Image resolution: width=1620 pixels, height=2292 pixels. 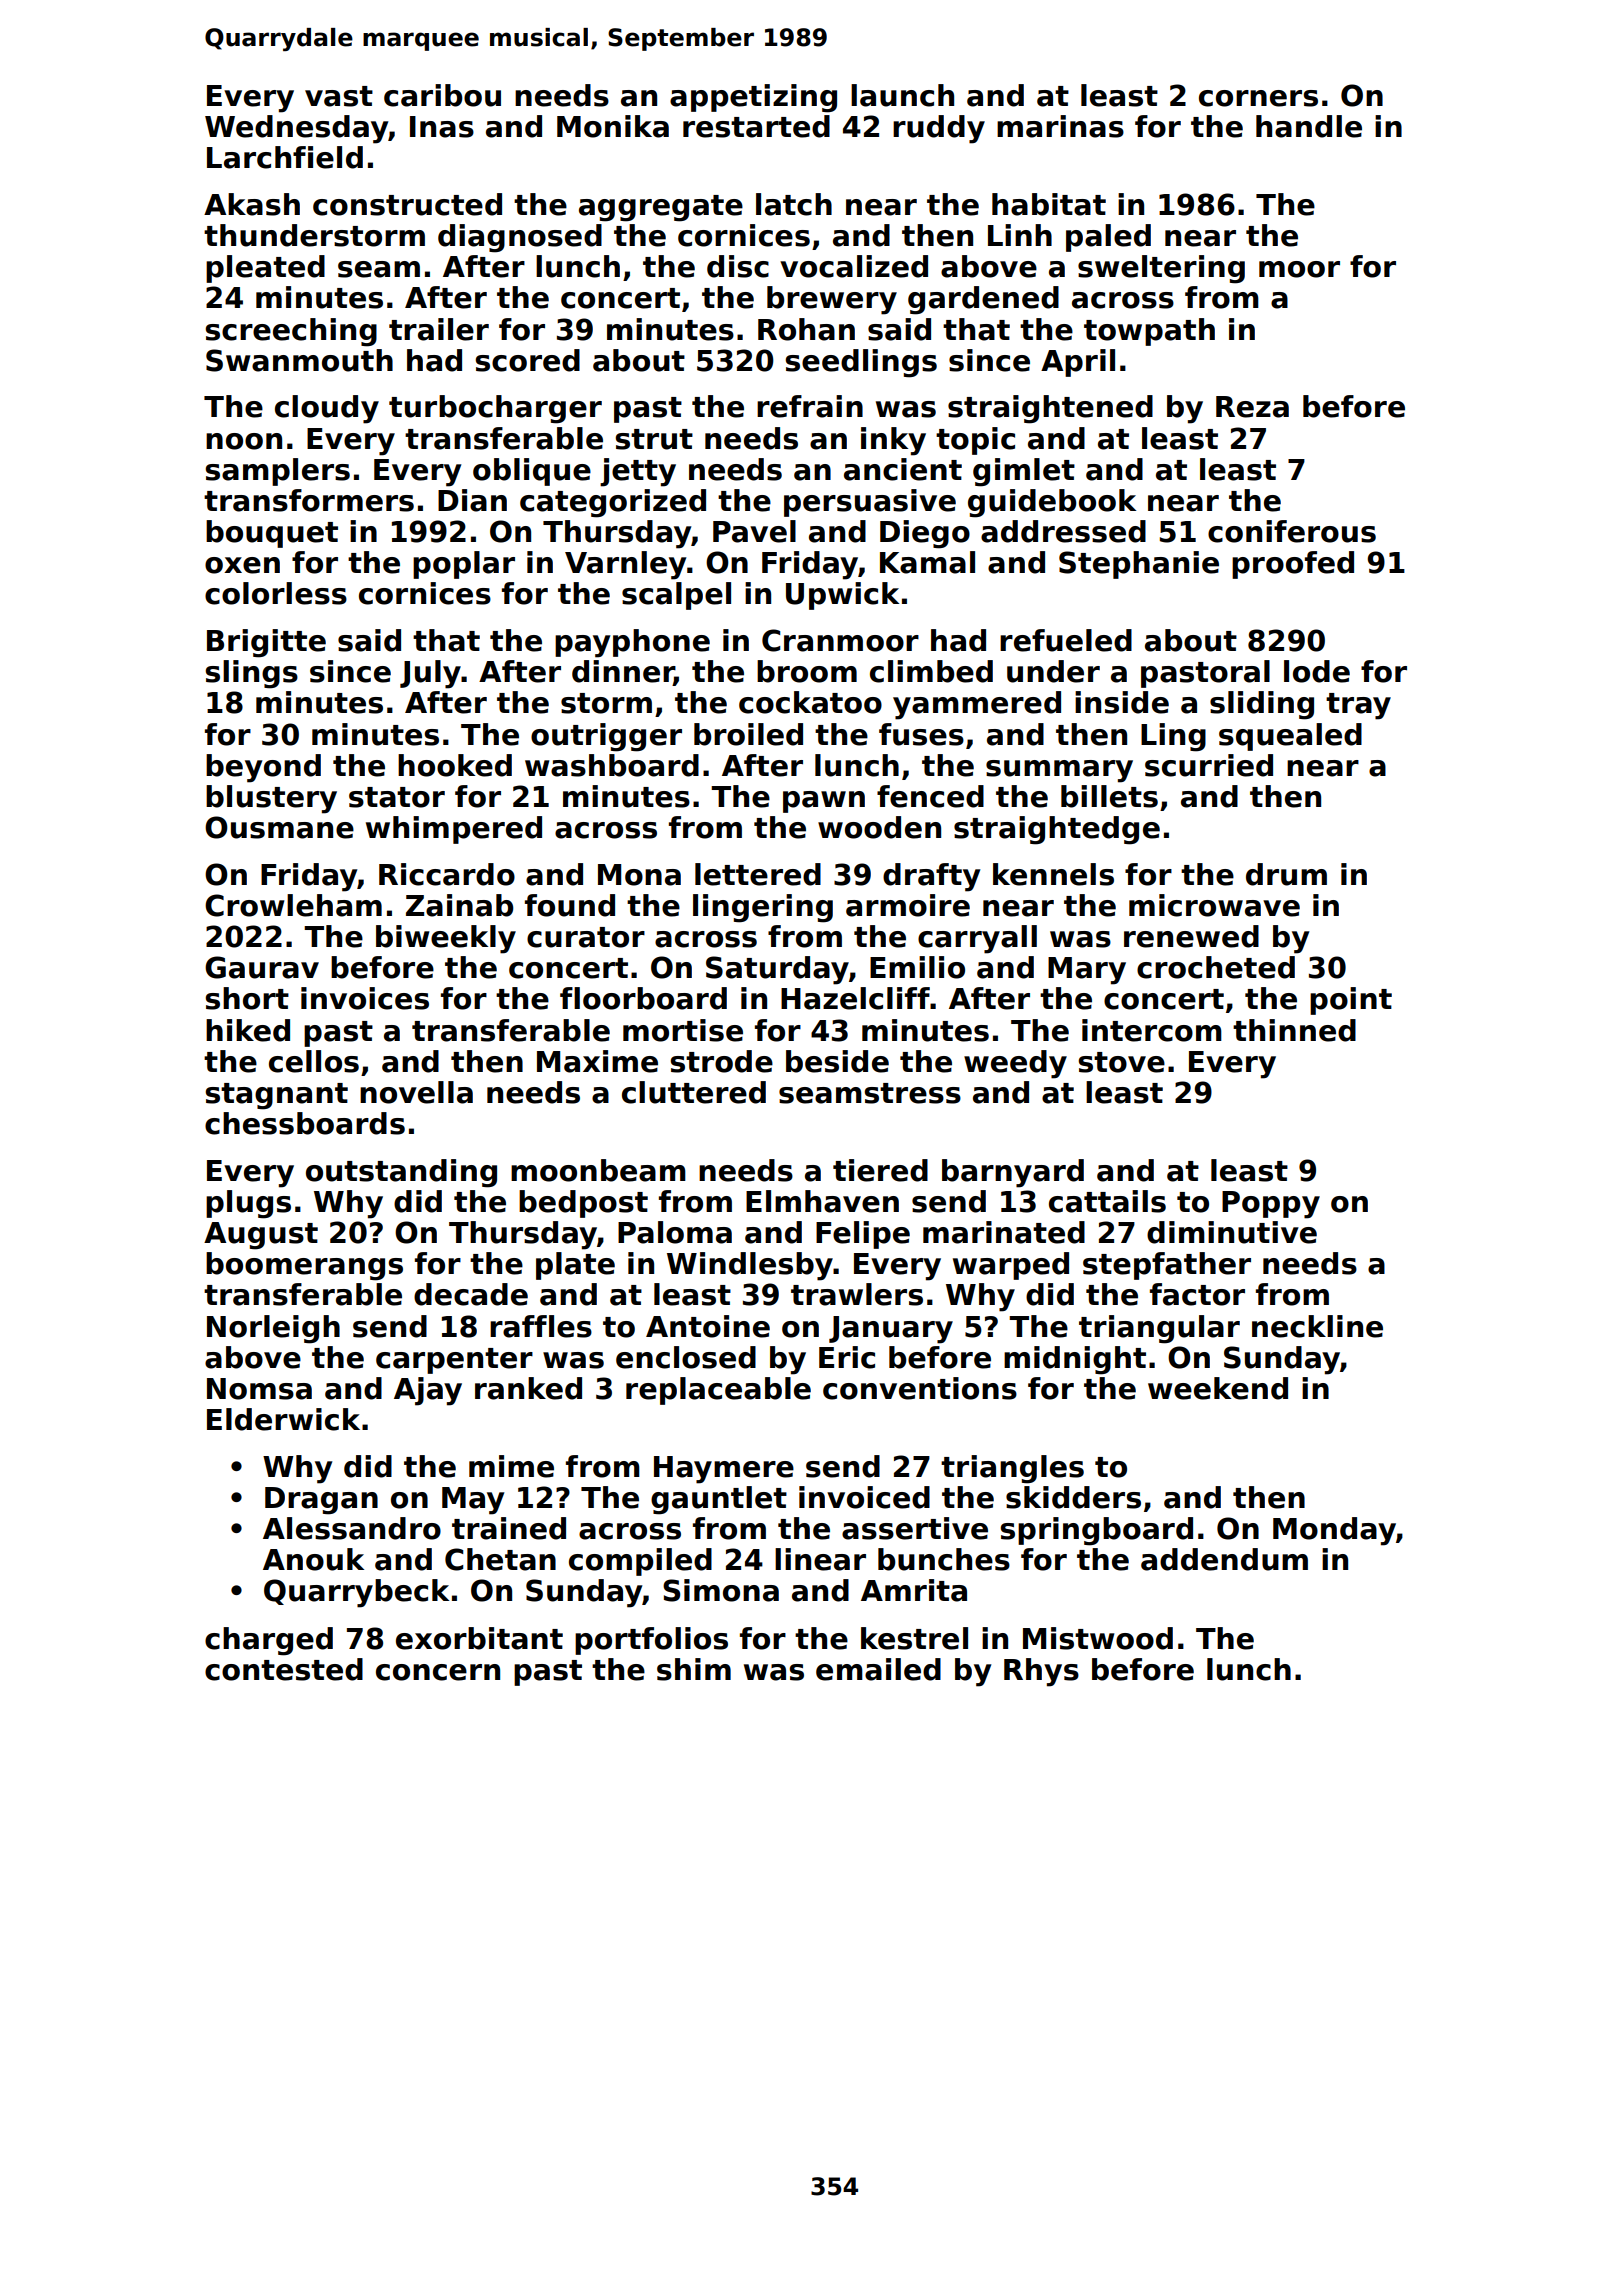 What do you see at coordinates (532, 472) in the page?
I see `oblique` at bounding box center [532, 472].
